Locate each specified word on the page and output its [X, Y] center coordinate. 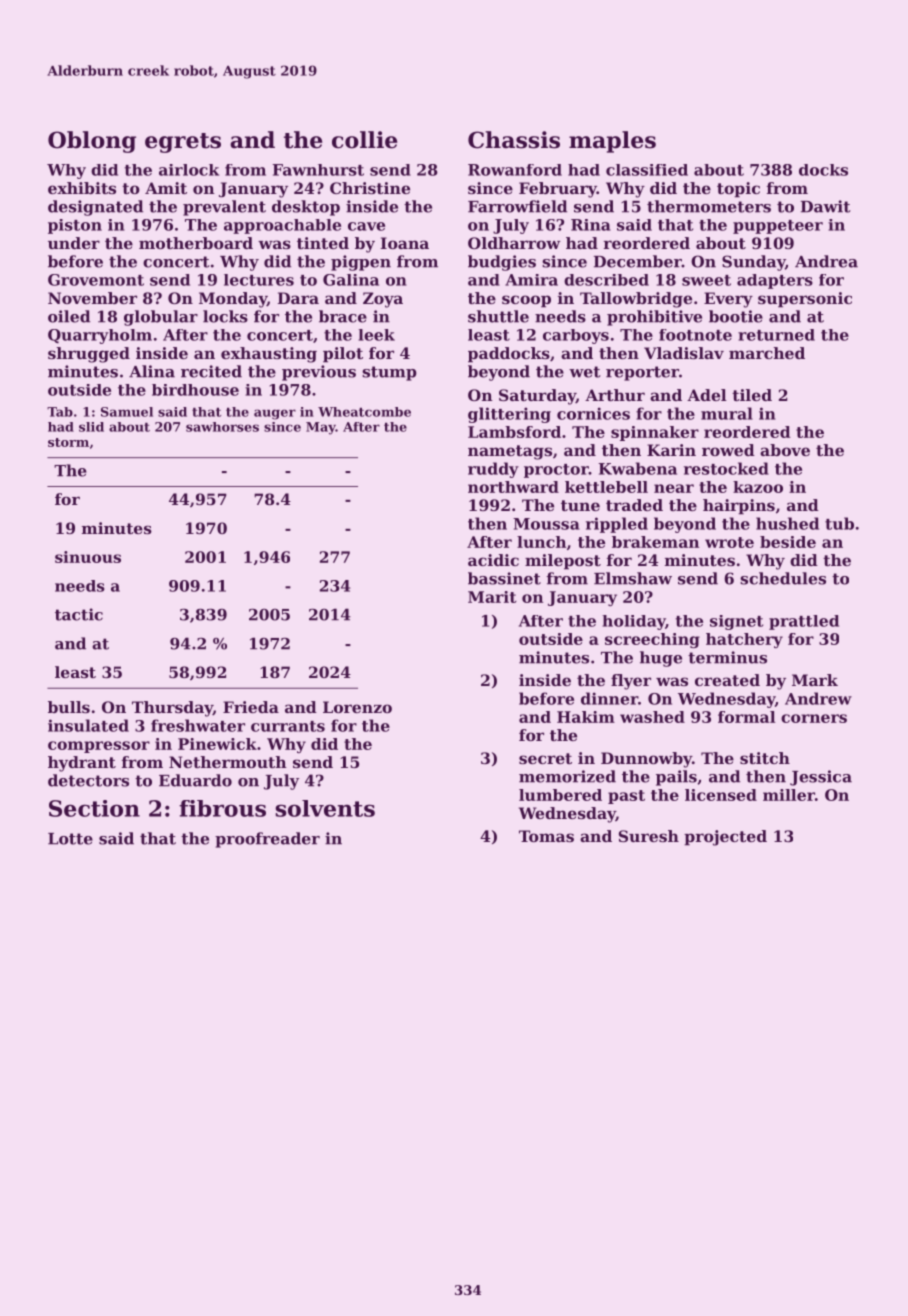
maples [612, 142]
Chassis [514, 140]
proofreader [267, 840]
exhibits [82, 188]
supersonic [805, 300]
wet [584, 372]
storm [68, 442]
